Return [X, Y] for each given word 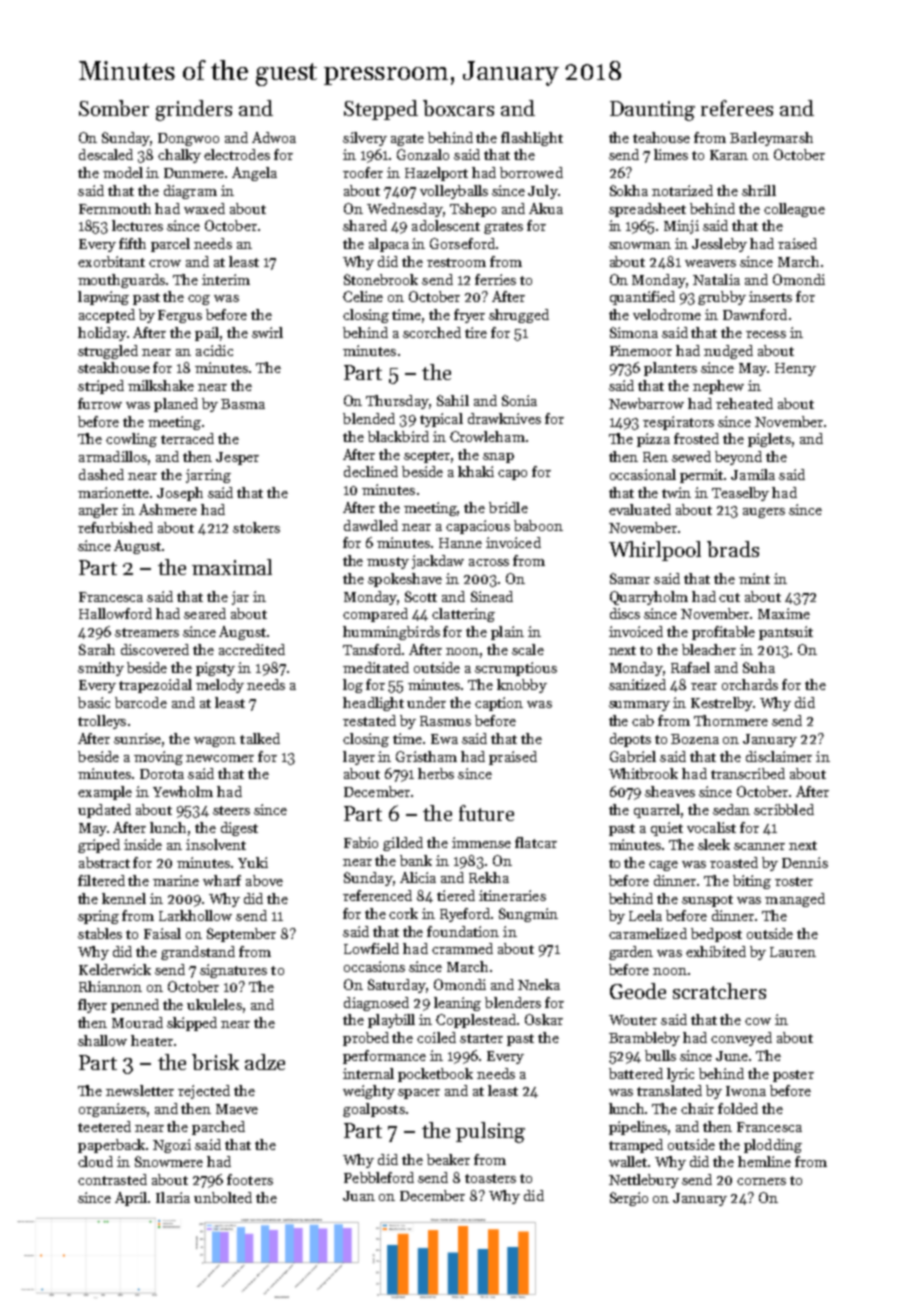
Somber [114, 108]
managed [795, 900]
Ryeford [466, 915]
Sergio [629, 1199]
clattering [463, 615]
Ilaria [173, 1197]
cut [729, 597]
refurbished [115, 527]
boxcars [458, 108]
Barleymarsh [771, 139]
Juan [359, 1196]
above [264, 880]
